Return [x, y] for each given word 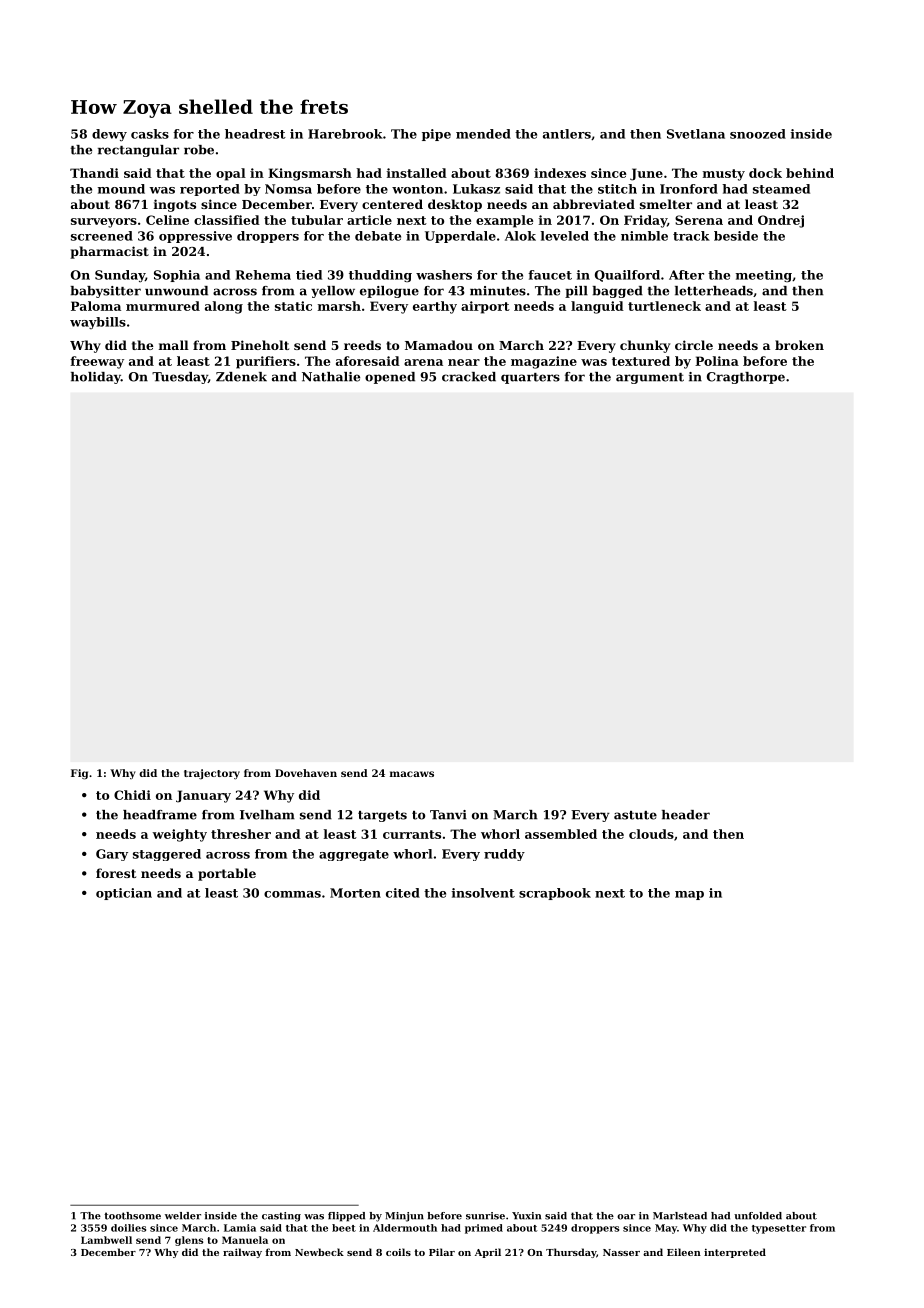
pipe [436, 135]
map [689, 895]
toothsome [132, 1216]
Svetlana [696, 134]
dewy [109, 135]
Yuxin [526, 1216]
